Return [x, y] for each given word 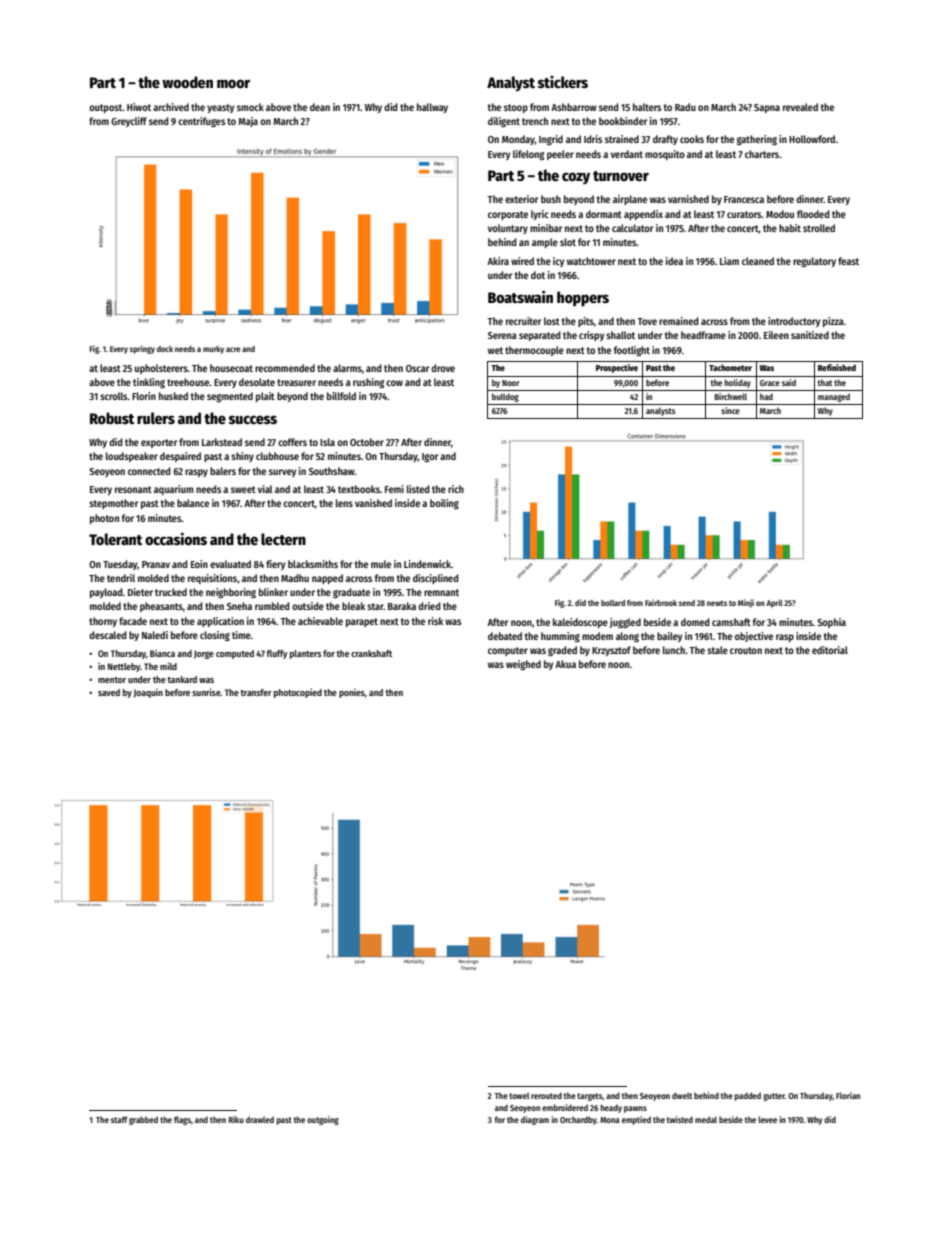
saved [109, 692]
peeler [560, 155]
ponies [352, 693]
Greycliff [129, 122]
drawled [260, 1119]
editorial [830, 650]
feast [848, 261]
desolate [257, 382]
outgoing [323, 1120]
